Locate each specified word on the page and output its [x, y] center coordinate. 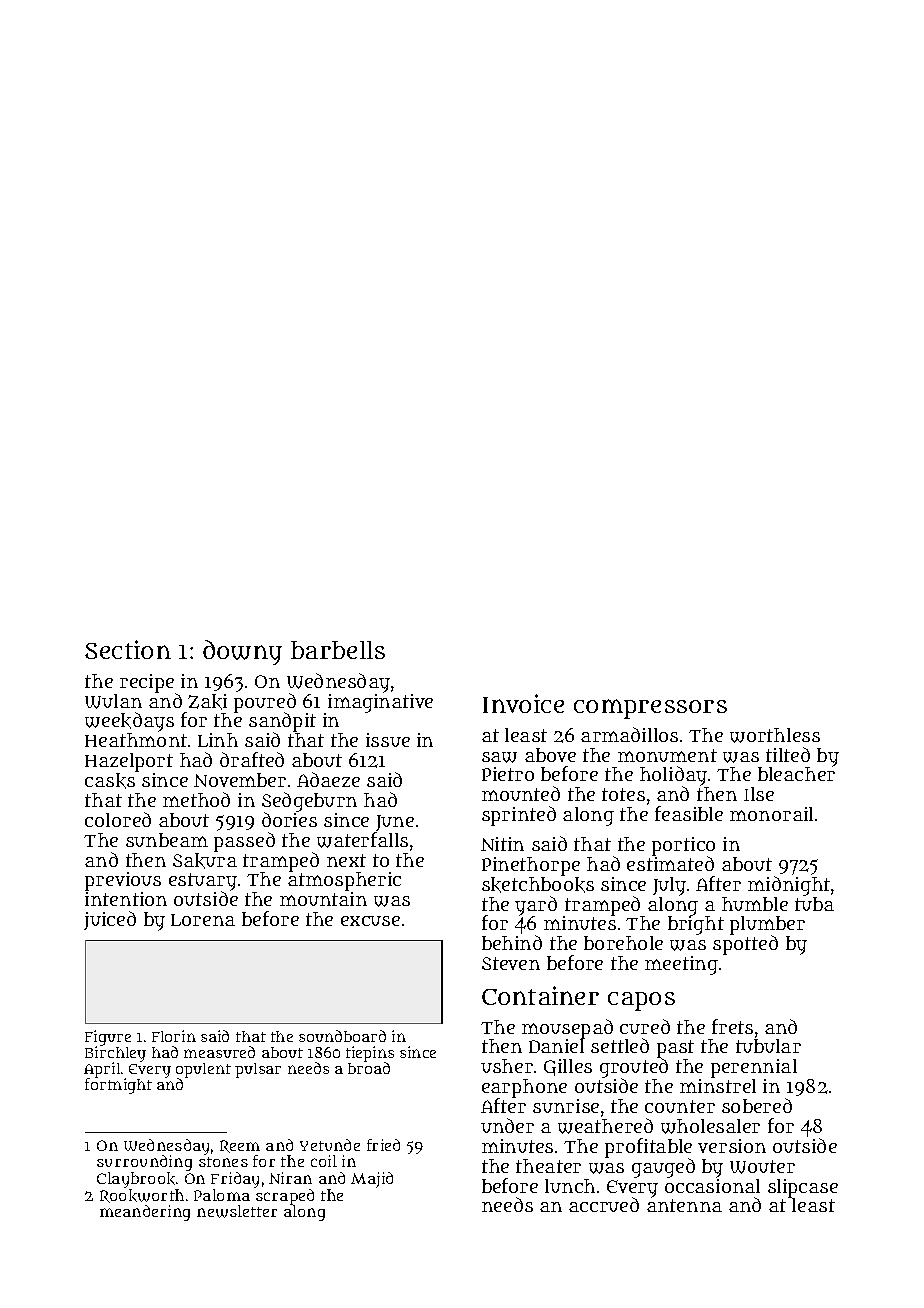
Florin [174, 1036]
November [240, 780]
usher [507, 1066]
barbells [338, 650]
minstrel [718, 1086]
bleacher [796, 774]
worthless [775, 735]
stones [223, 1162]
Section [128, 649]
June [395, 823]
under [507, 1125]
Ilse [759, 794]
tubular [768, 1046]
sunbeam [167, 840]
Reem [240, 1146]
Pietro [508, 774]
